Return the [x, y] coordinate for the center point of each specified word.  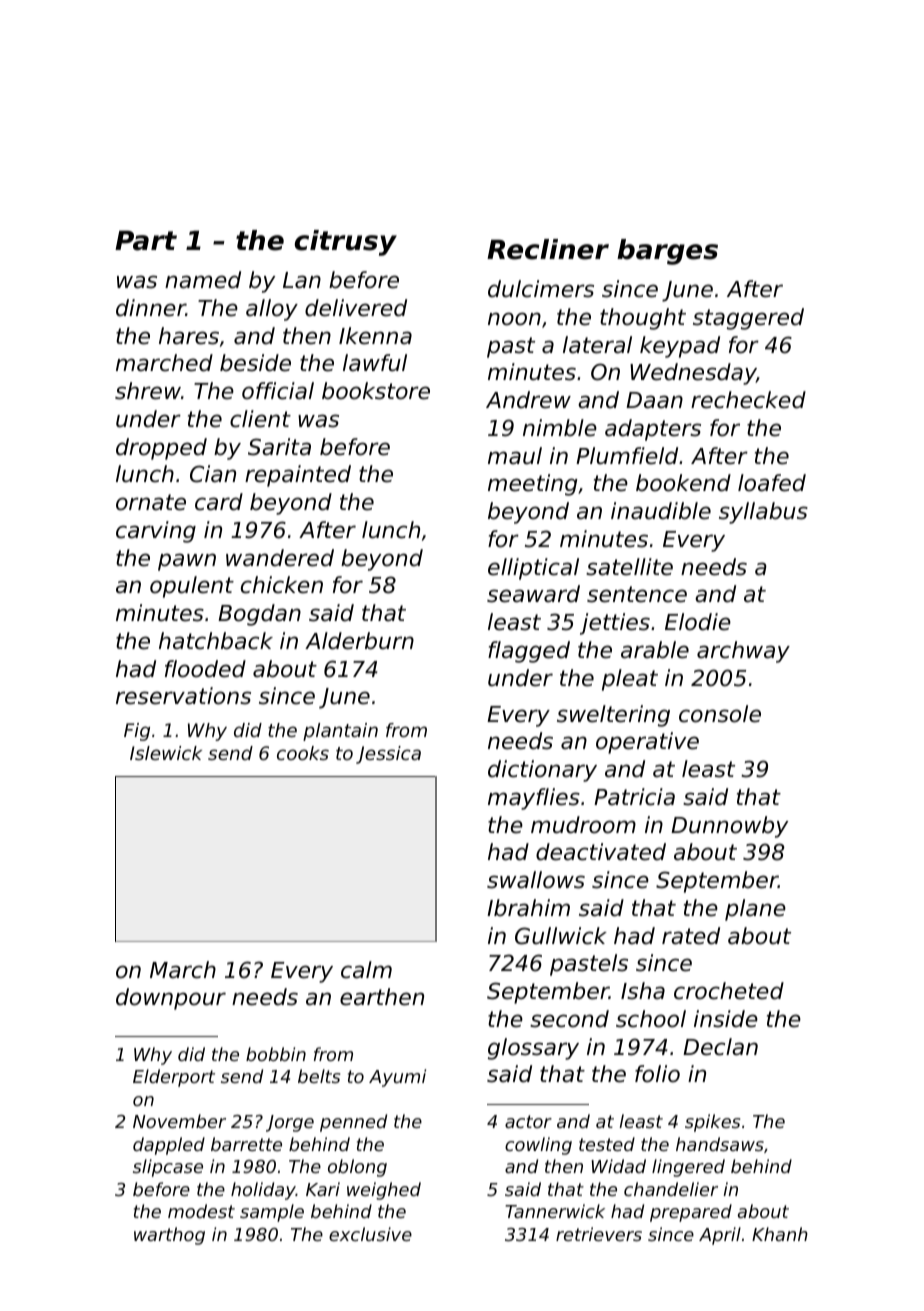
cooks [303, 753]
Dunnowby [729, 827]
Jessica [388, 755]
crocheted [729, 991]
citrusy [346, 243]
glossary [533, 1049]
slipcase [168, 1168]
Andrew [528, 400]
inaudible [661, 511]
